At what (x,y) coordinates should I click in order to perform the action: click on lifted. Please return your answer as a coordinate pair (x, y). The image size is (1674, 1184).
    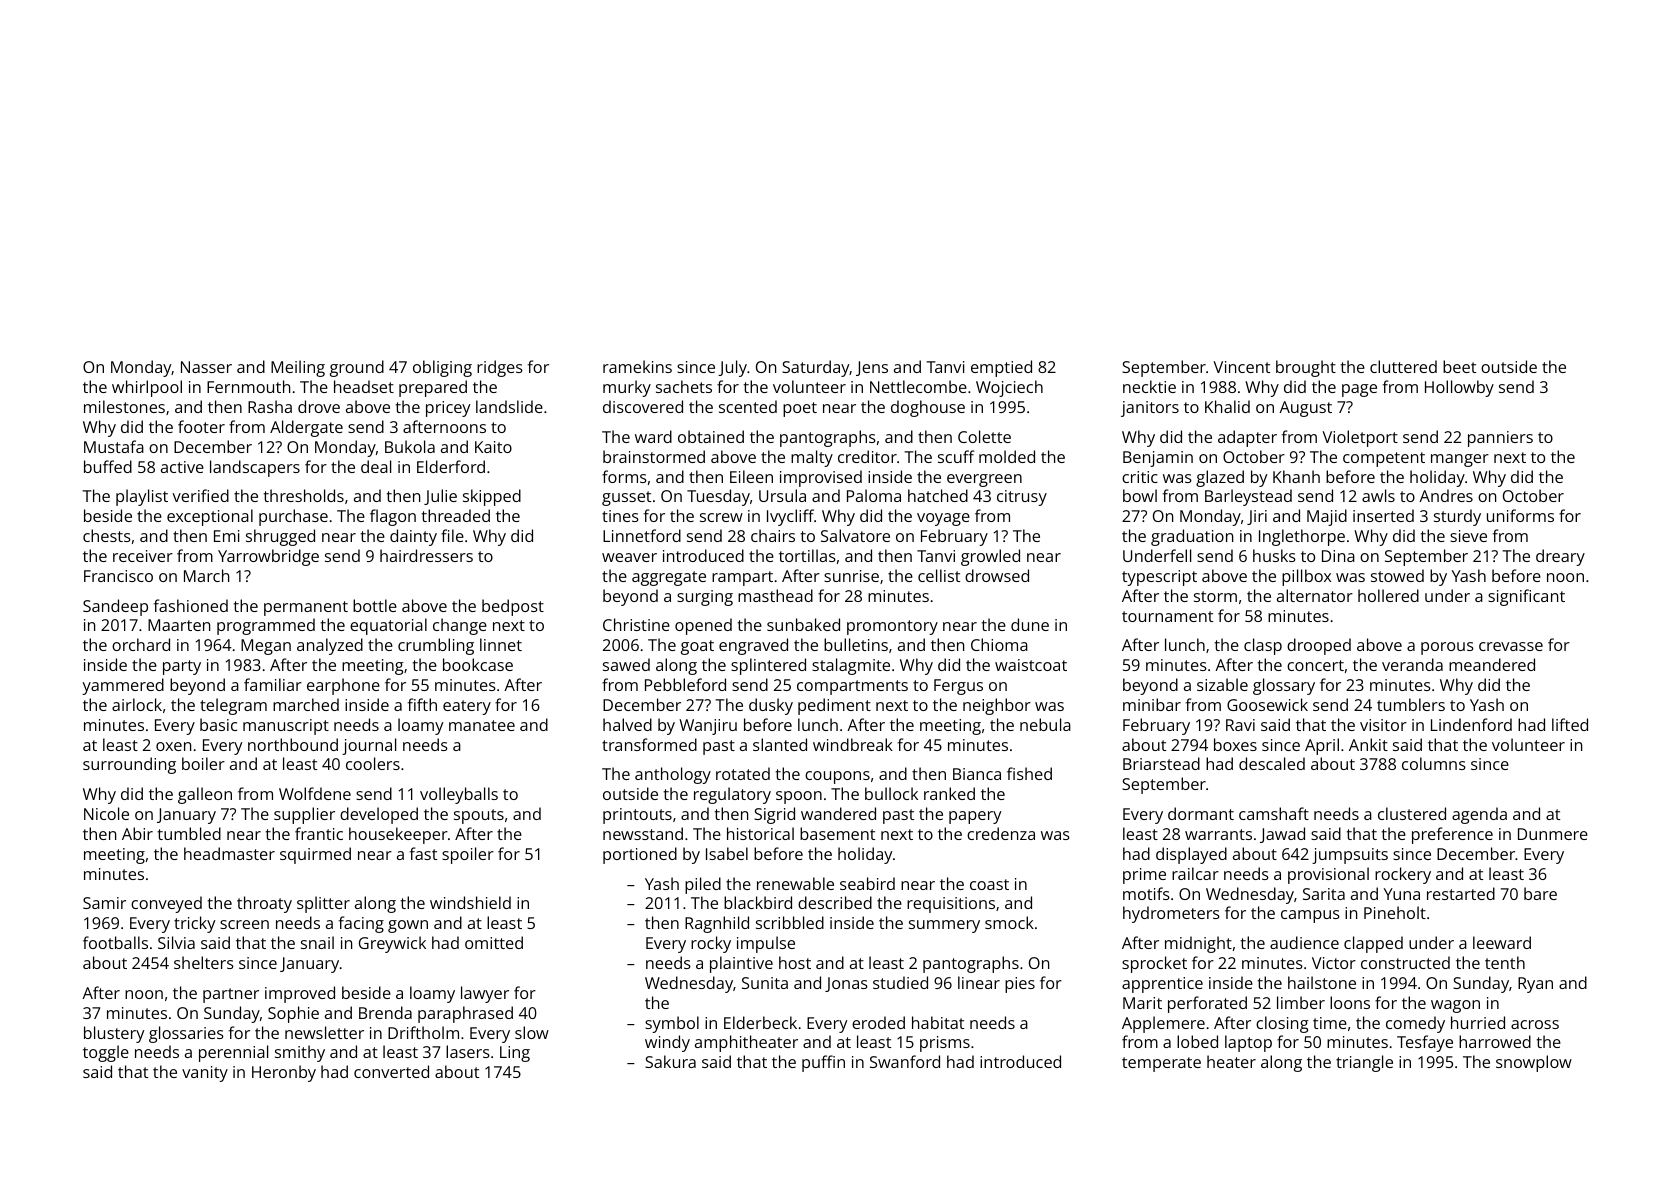
    Looking at the image, I should click on (1570, 724).
